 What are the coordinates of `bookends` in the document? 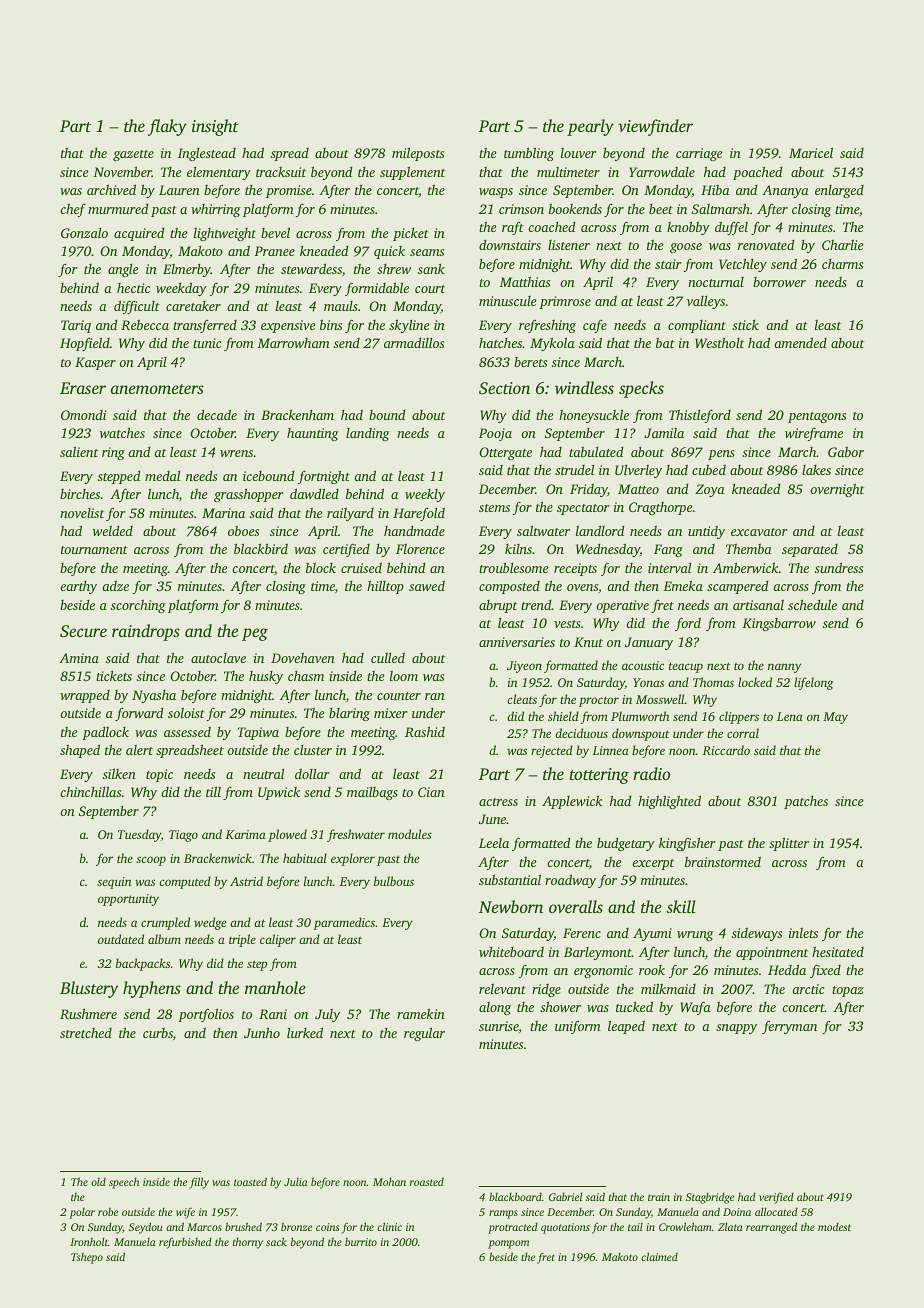 It's located at (575, 208).
